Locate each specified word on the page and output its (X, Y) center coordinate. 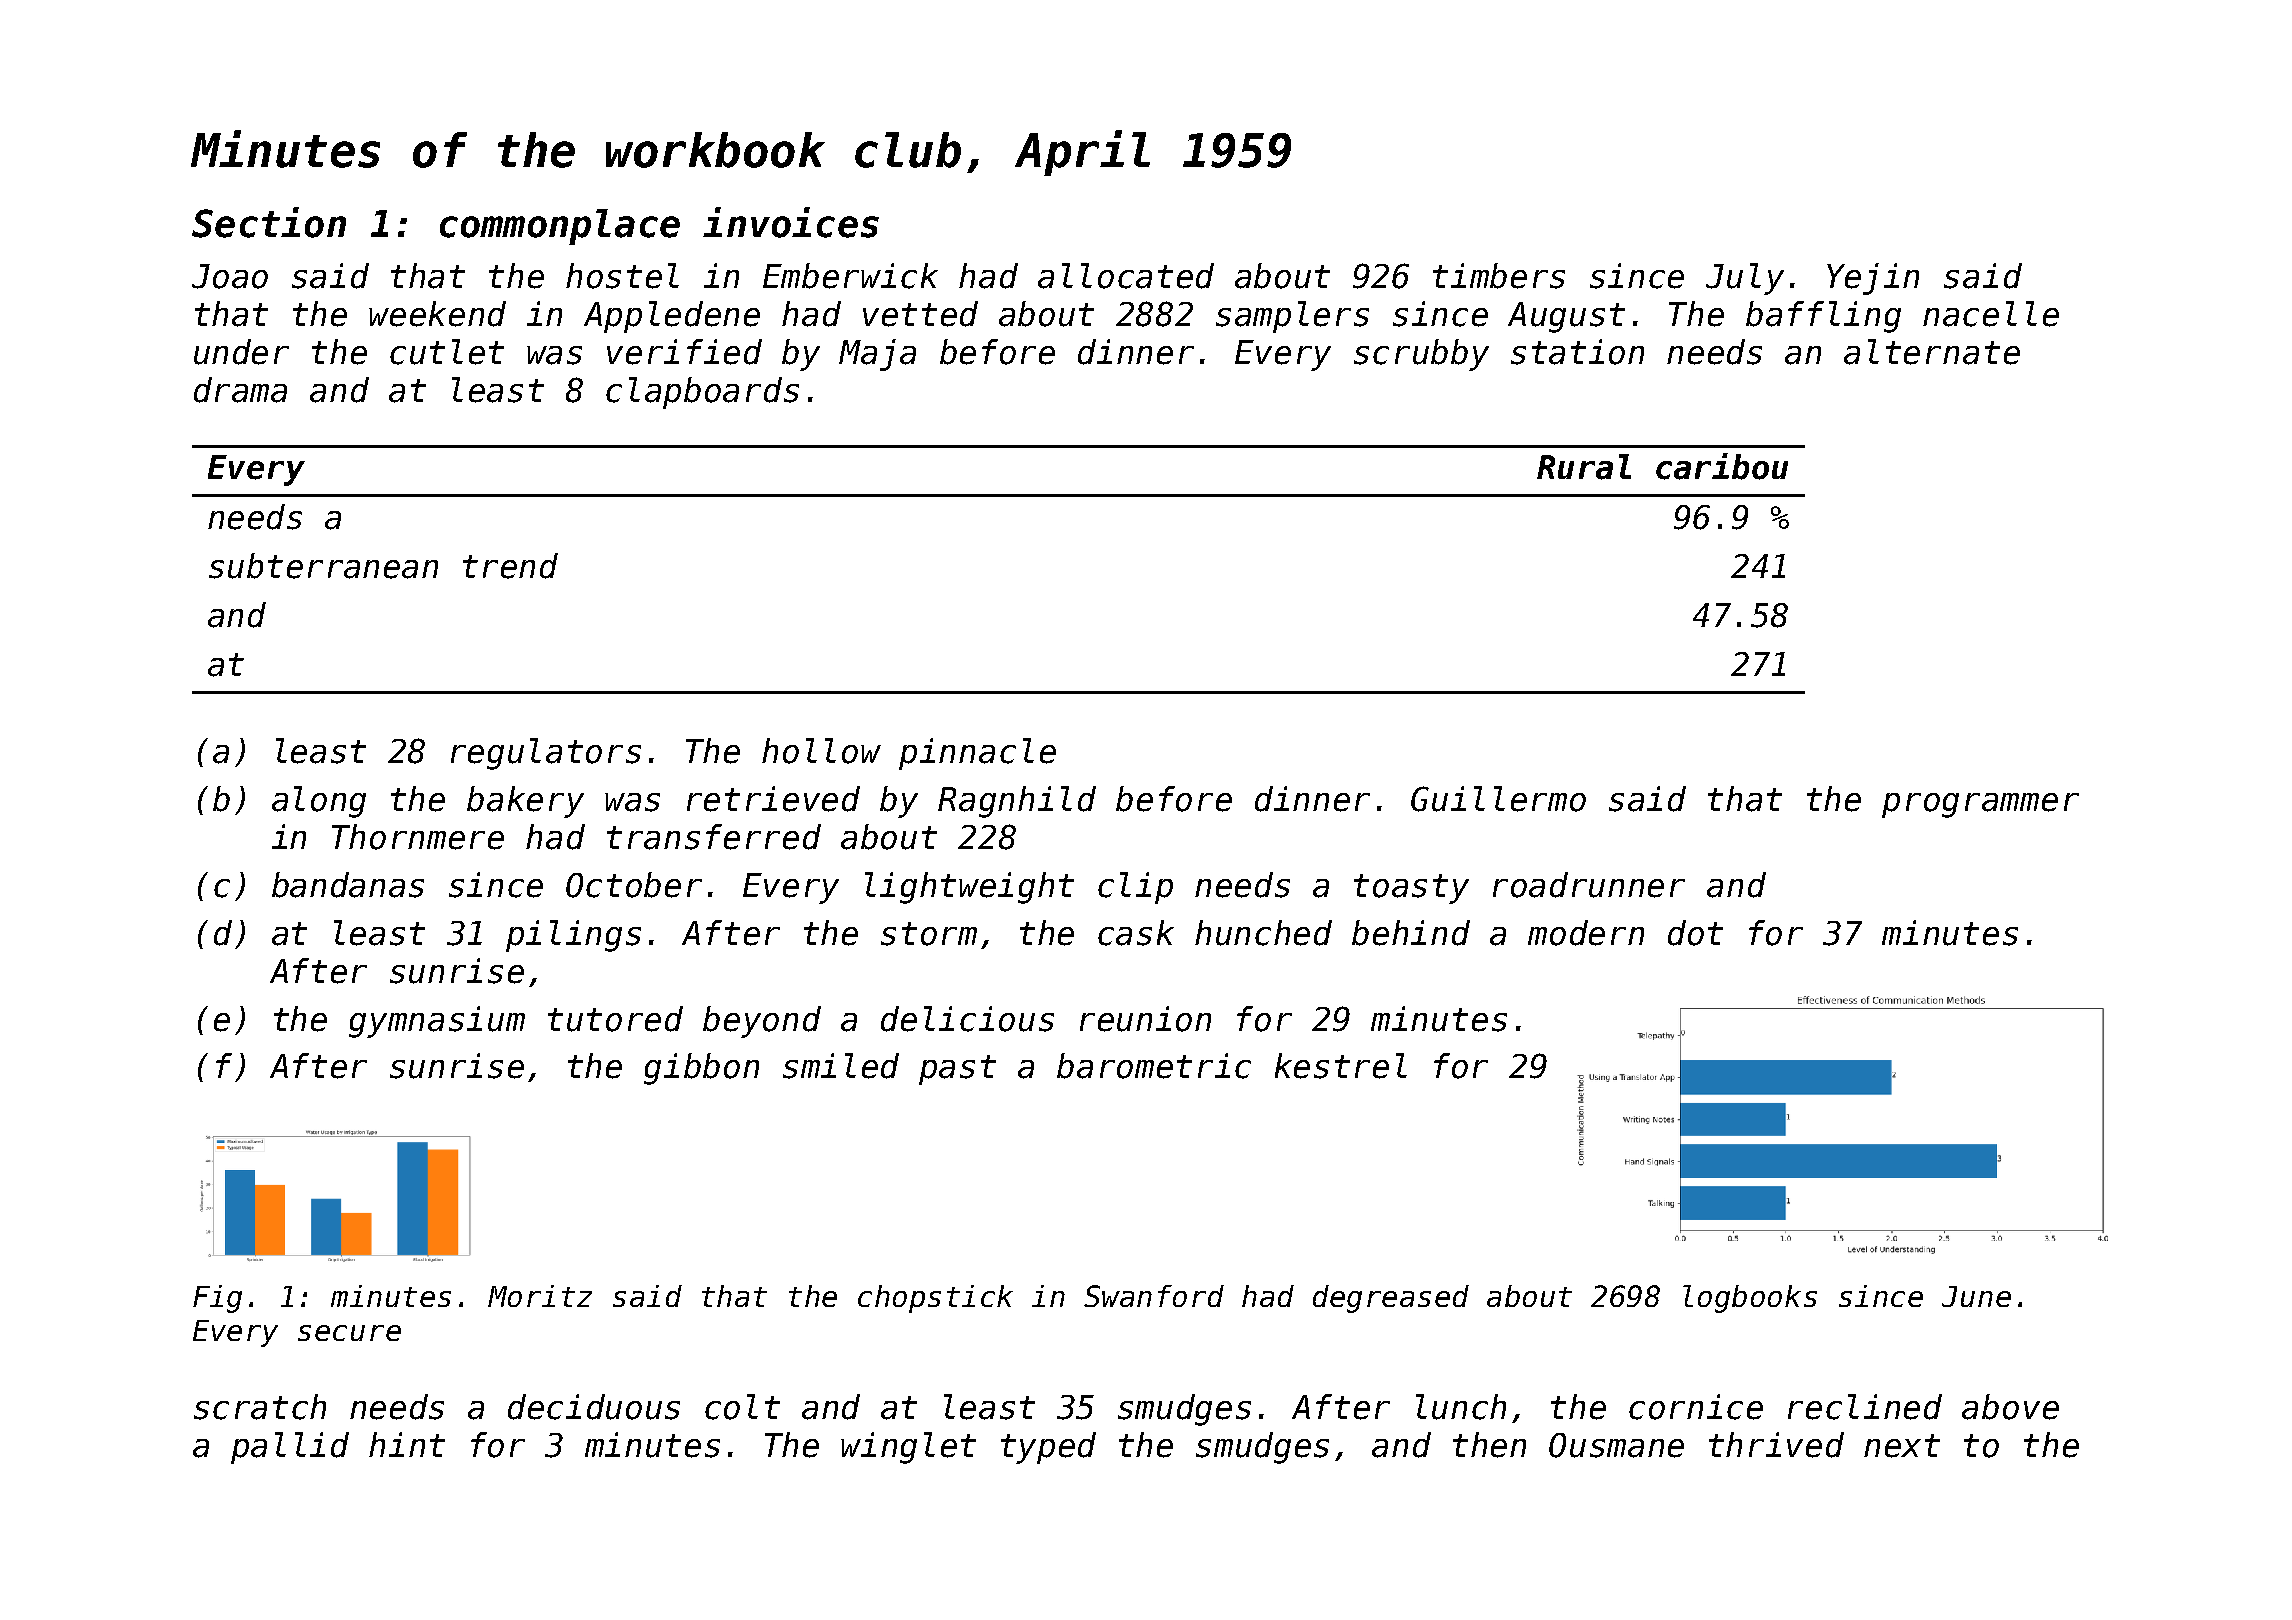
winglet (908, 1448)
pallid (290, 1448)
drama (240, 390)
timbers (1499, 276)
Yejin (1873, 279)
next (1902, 1446)
